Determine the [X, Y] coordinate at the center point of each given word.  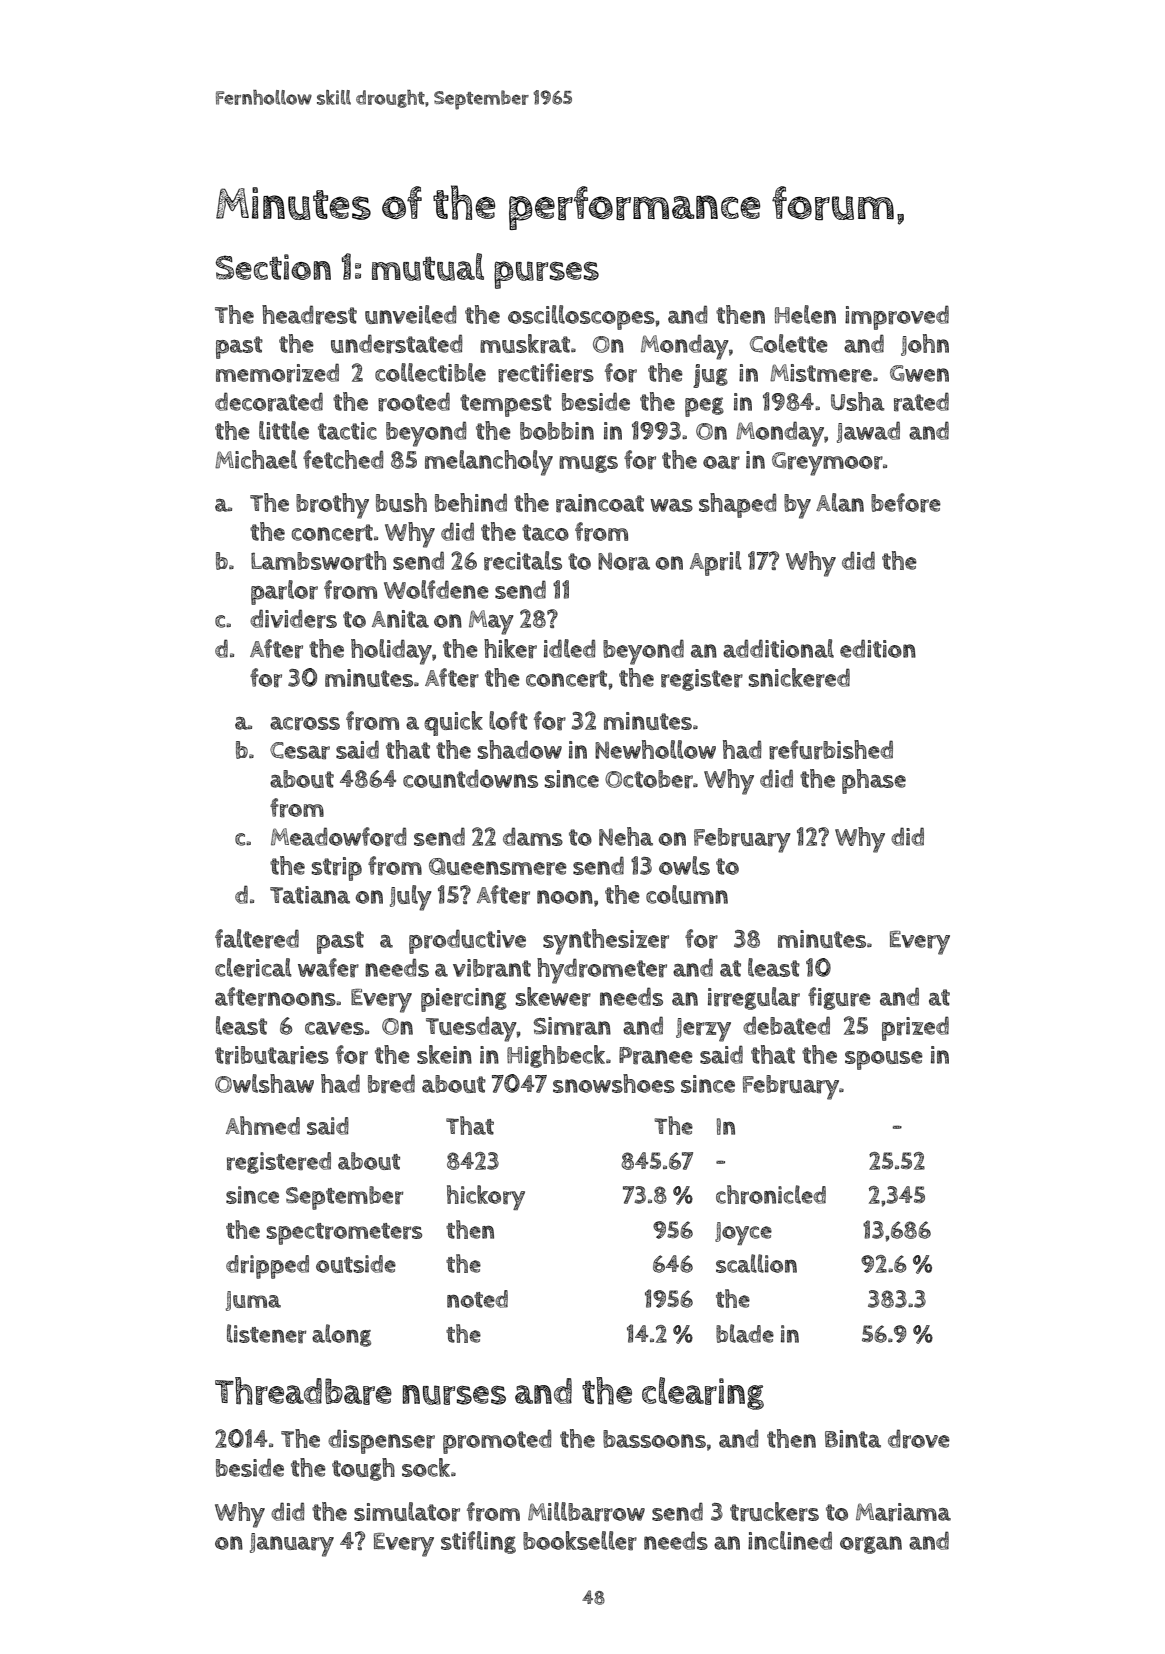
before [906, 503]
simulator [407, 1512]
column [687, 894]
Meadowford [339, 837]
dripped [267, 1267]
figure [839, 998]
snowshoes [614, 1083]
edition [878, 648]
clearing [703, 1393]
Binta [853, 1439]
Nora [624, 561]
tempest [506, 405]
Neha [626, 836]
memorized [277, 373]
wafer [328, 968]
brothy [332, 506]
